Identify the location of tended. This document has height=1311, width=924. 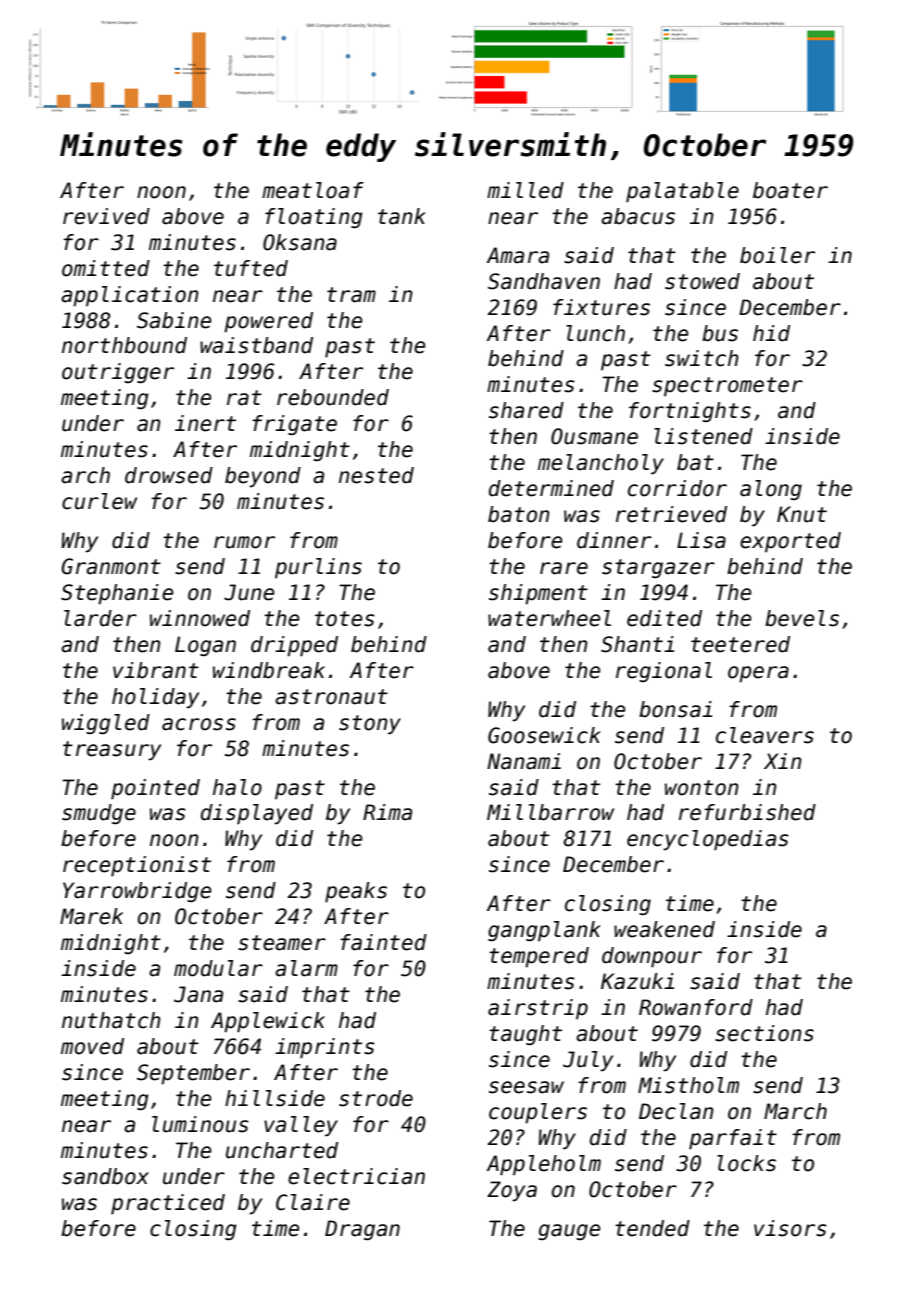
(652, 1228).
